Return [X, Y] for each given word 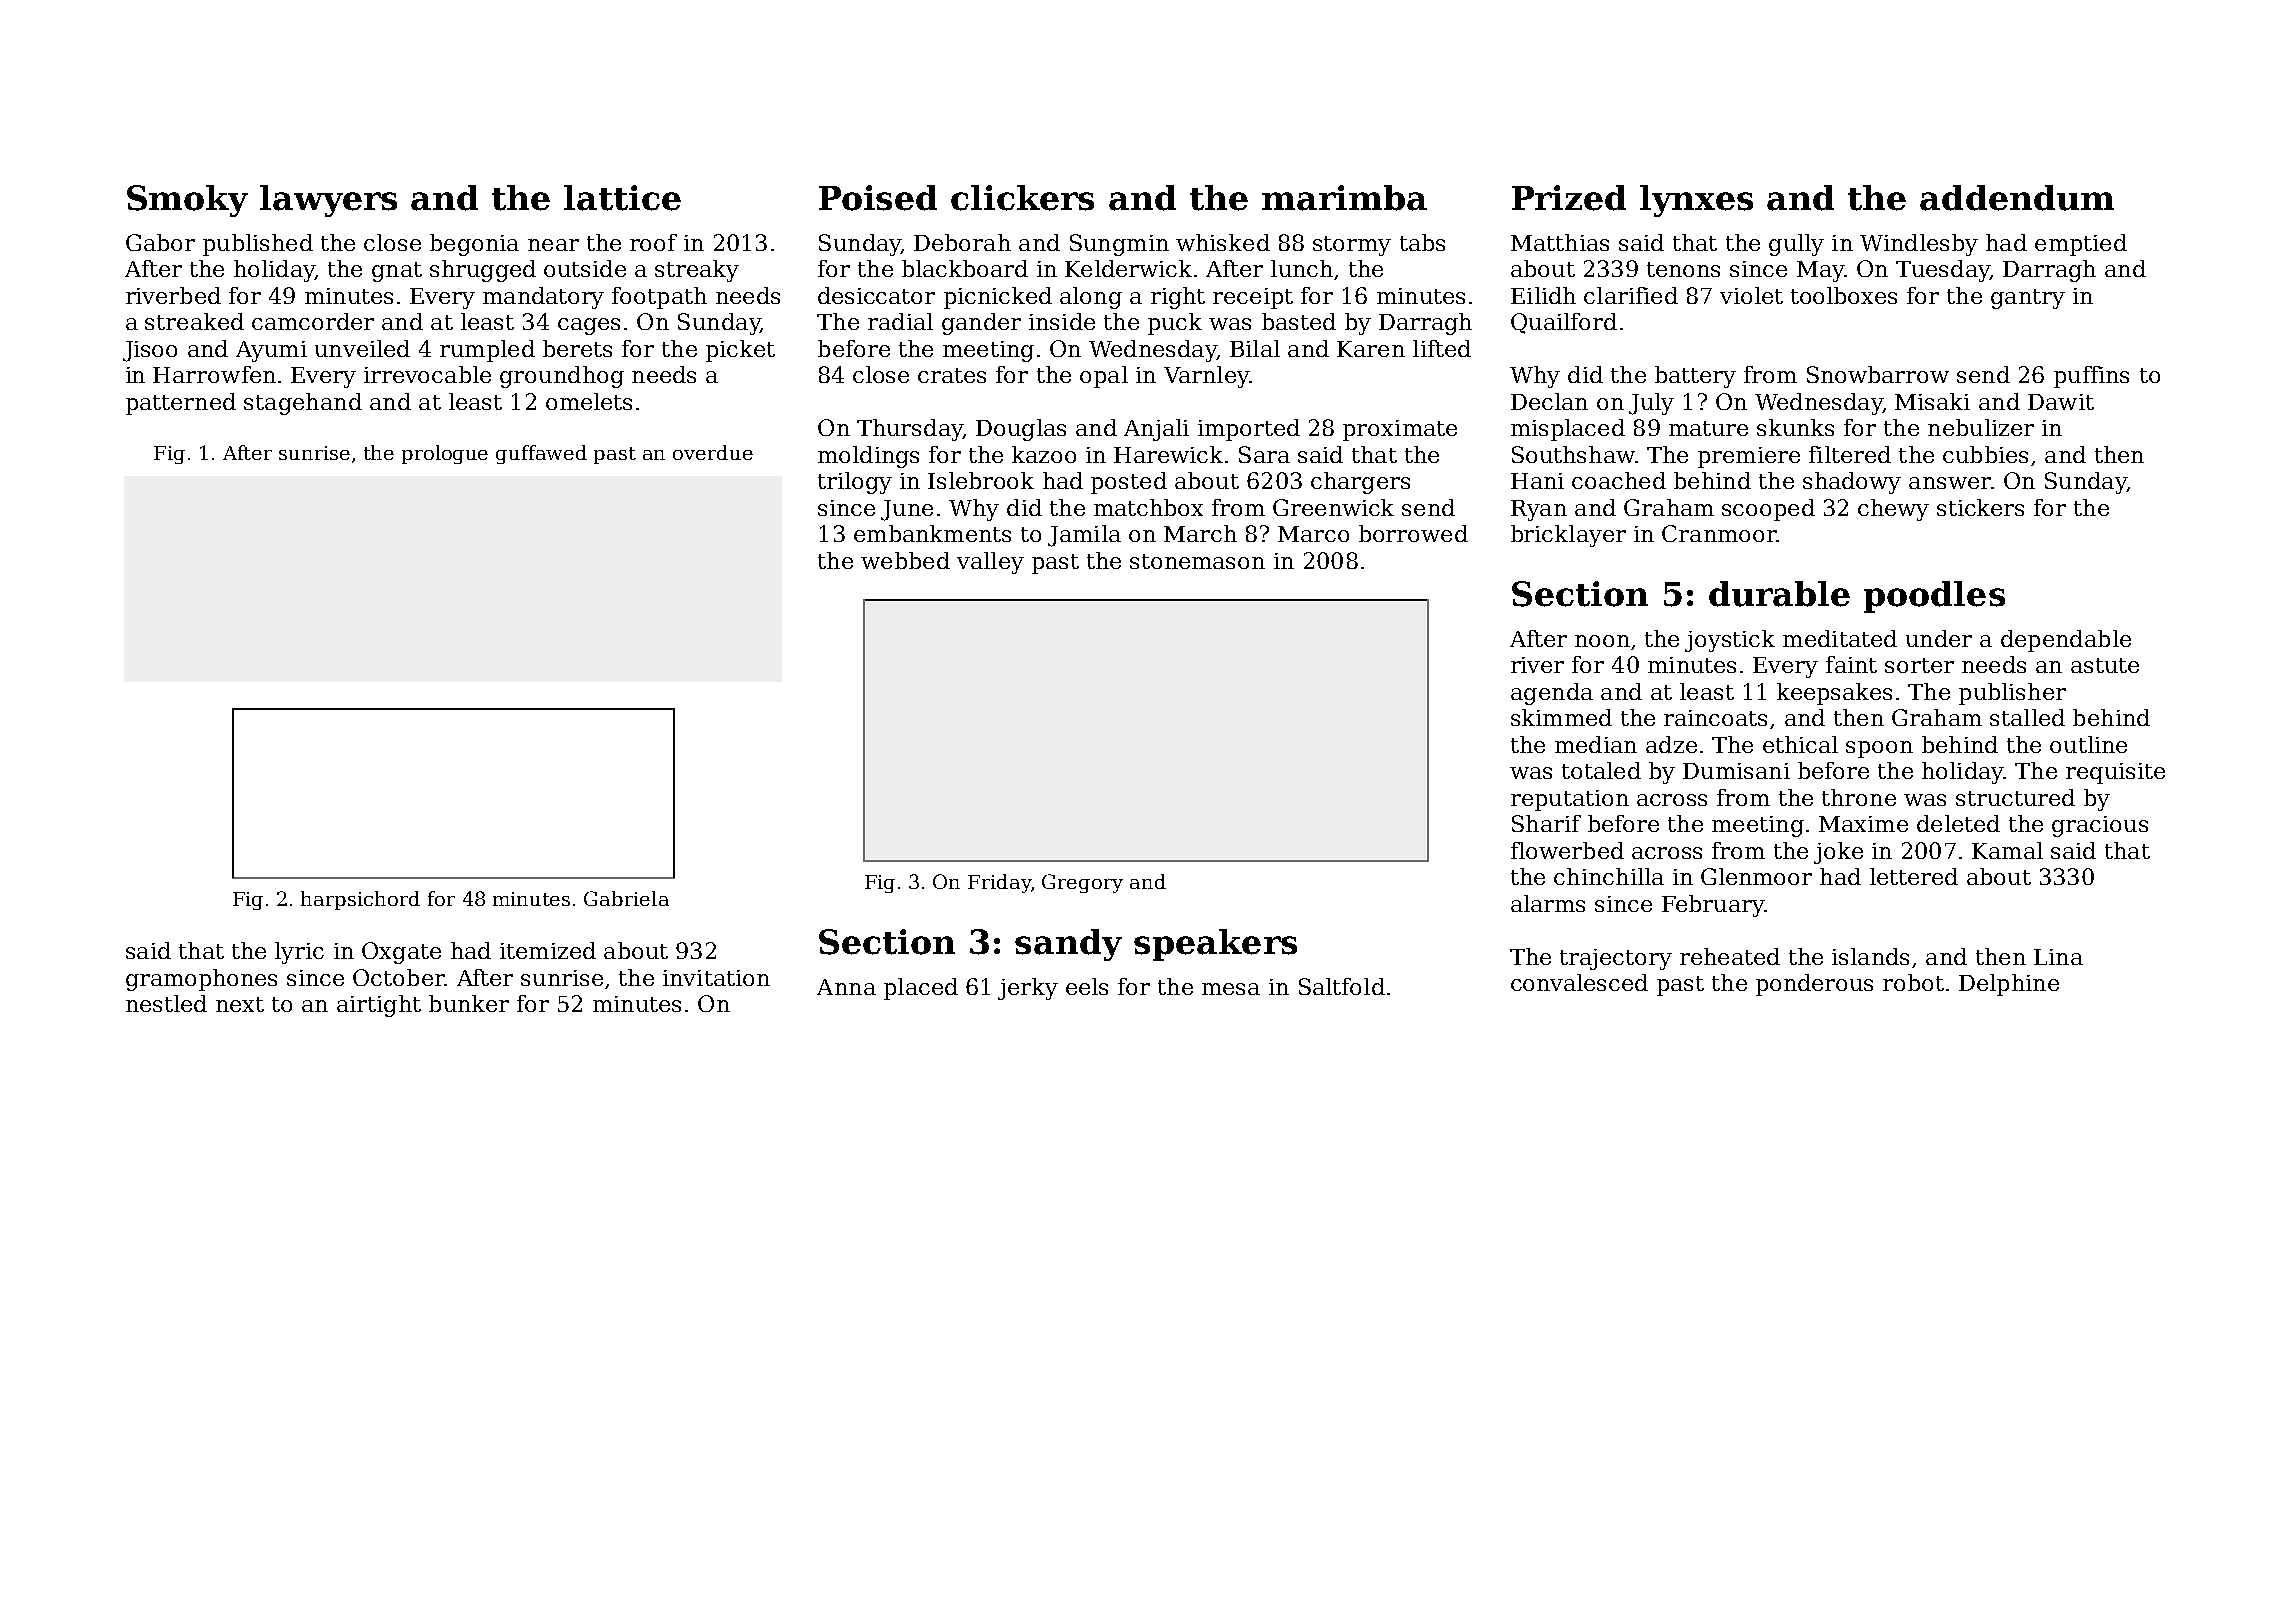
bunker [469, 1003]
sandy [1068, 945]
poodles [1934, 597]
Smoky [187, 201]
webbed [905, 560]
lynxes [1696, 201]
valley [990, 563]
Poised [878, 198]
